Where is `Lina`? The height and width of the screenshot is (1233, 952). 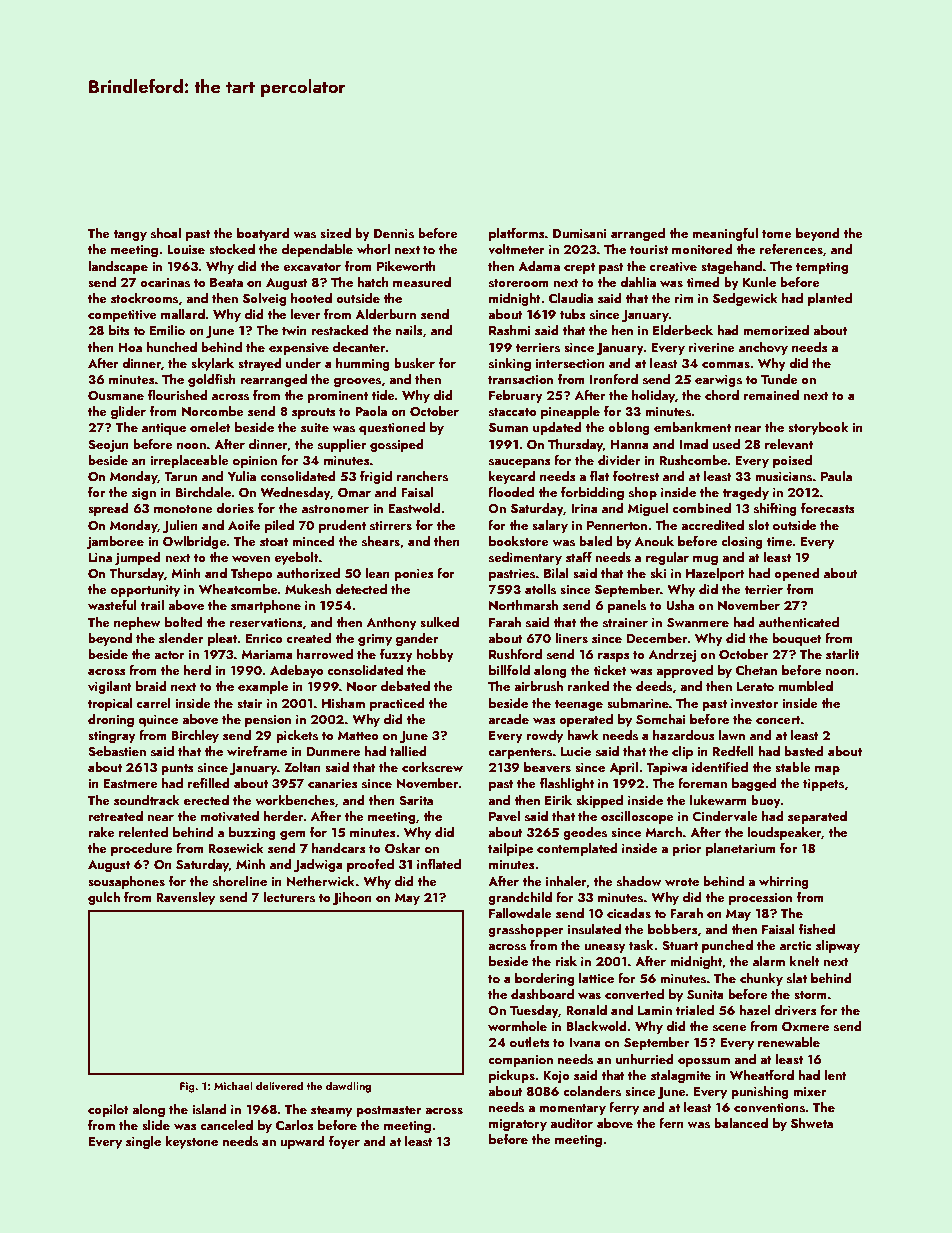 Lina is located at coordinates (100, 557).
